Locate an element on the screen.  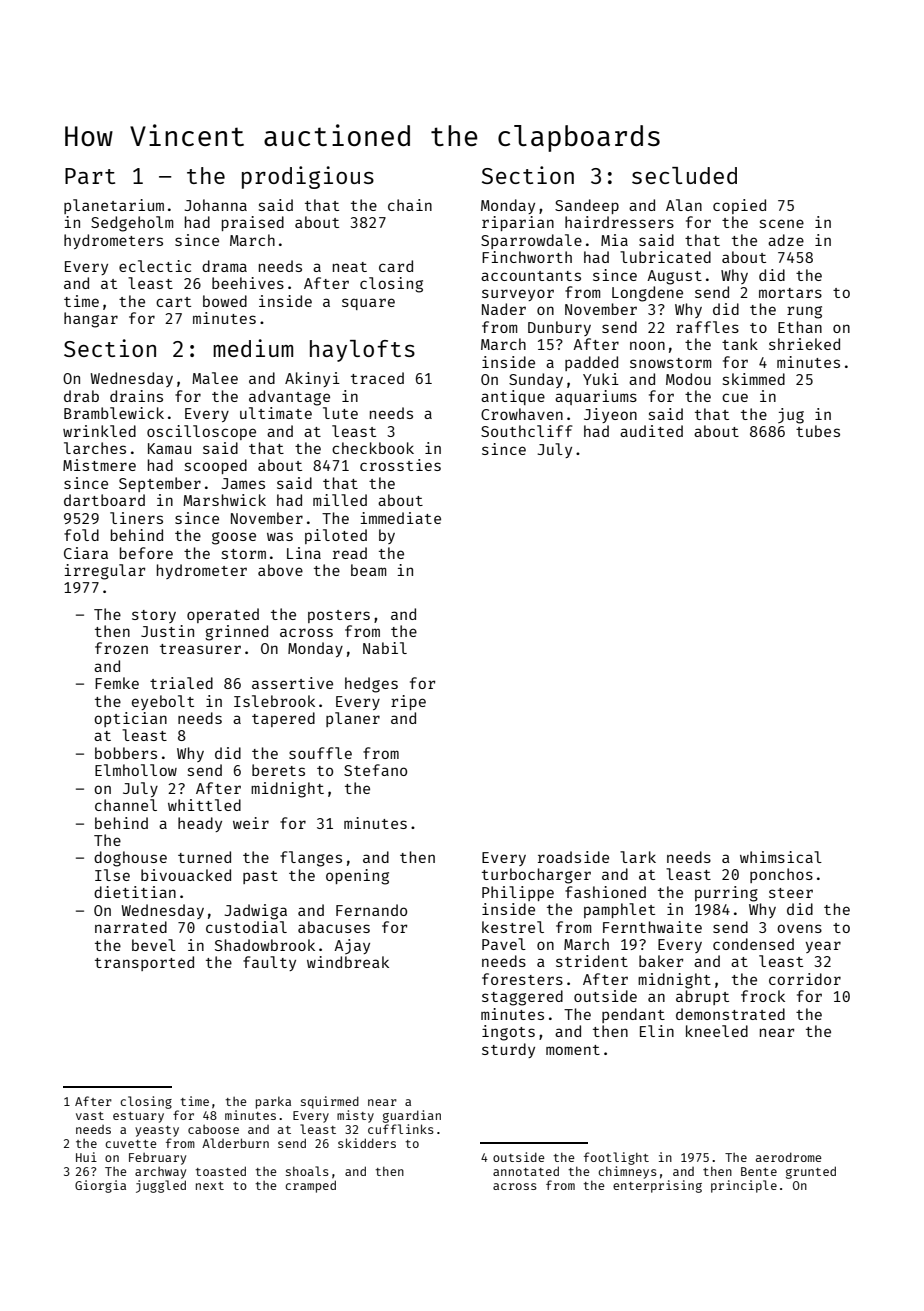
Part is located at coordinates (90, 176).
